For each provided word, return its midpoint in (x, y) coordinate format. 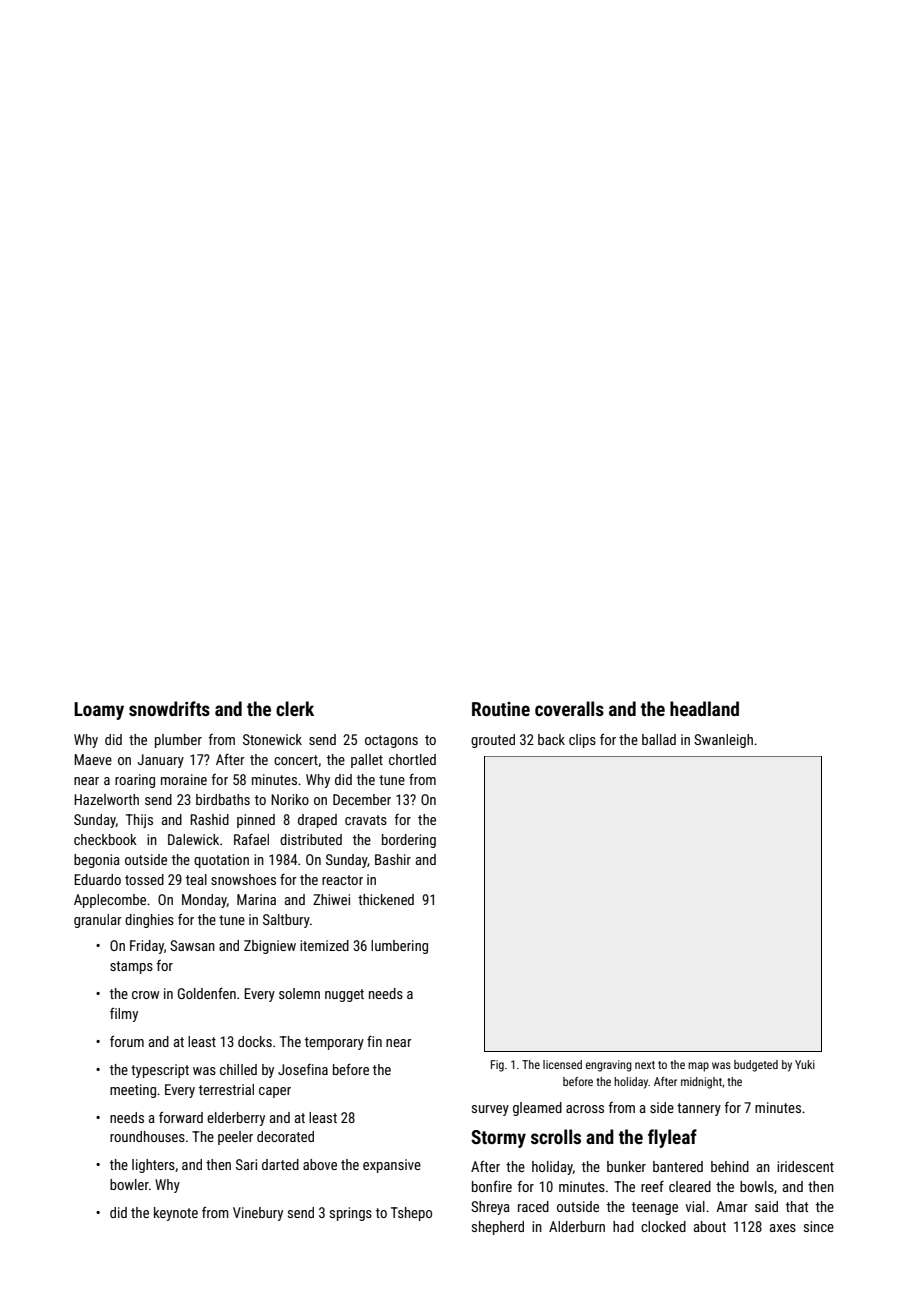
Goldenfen (207, 993)
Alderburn (577, 1226)
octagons (391, 741)
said (766, 1206)
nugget (344, 995)
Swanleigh (723, 741)
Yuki (805, 1064)
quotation (221, 861)
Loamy (99, 711)
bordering (409, 841)
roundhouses (147, 1136)
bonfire (492, 1186)
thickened (386, 899)
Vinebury (258, 1214)
